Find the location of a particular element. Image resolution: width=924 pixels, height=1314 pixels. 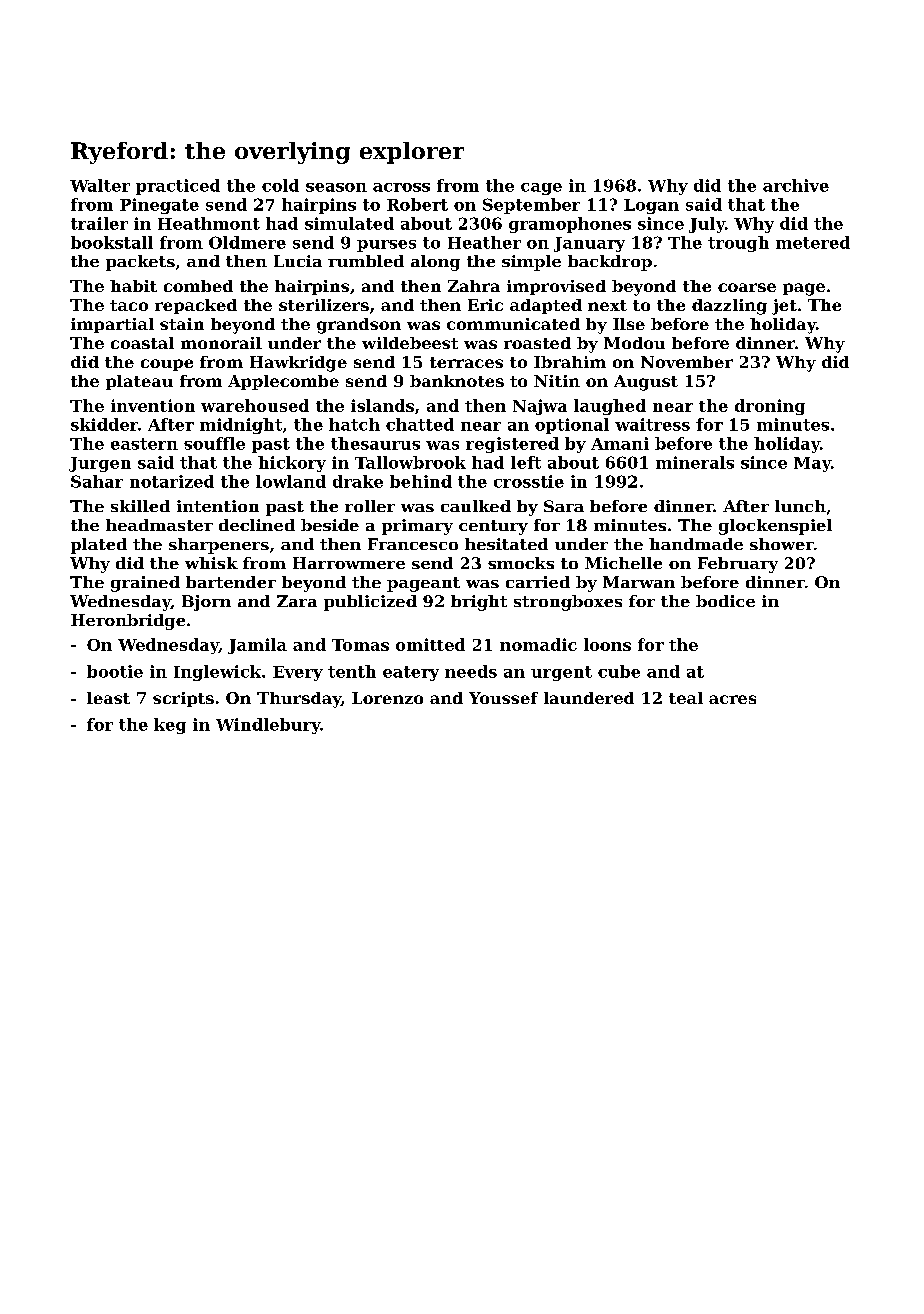

Lorenzo is located at coordinates (387, 698).
